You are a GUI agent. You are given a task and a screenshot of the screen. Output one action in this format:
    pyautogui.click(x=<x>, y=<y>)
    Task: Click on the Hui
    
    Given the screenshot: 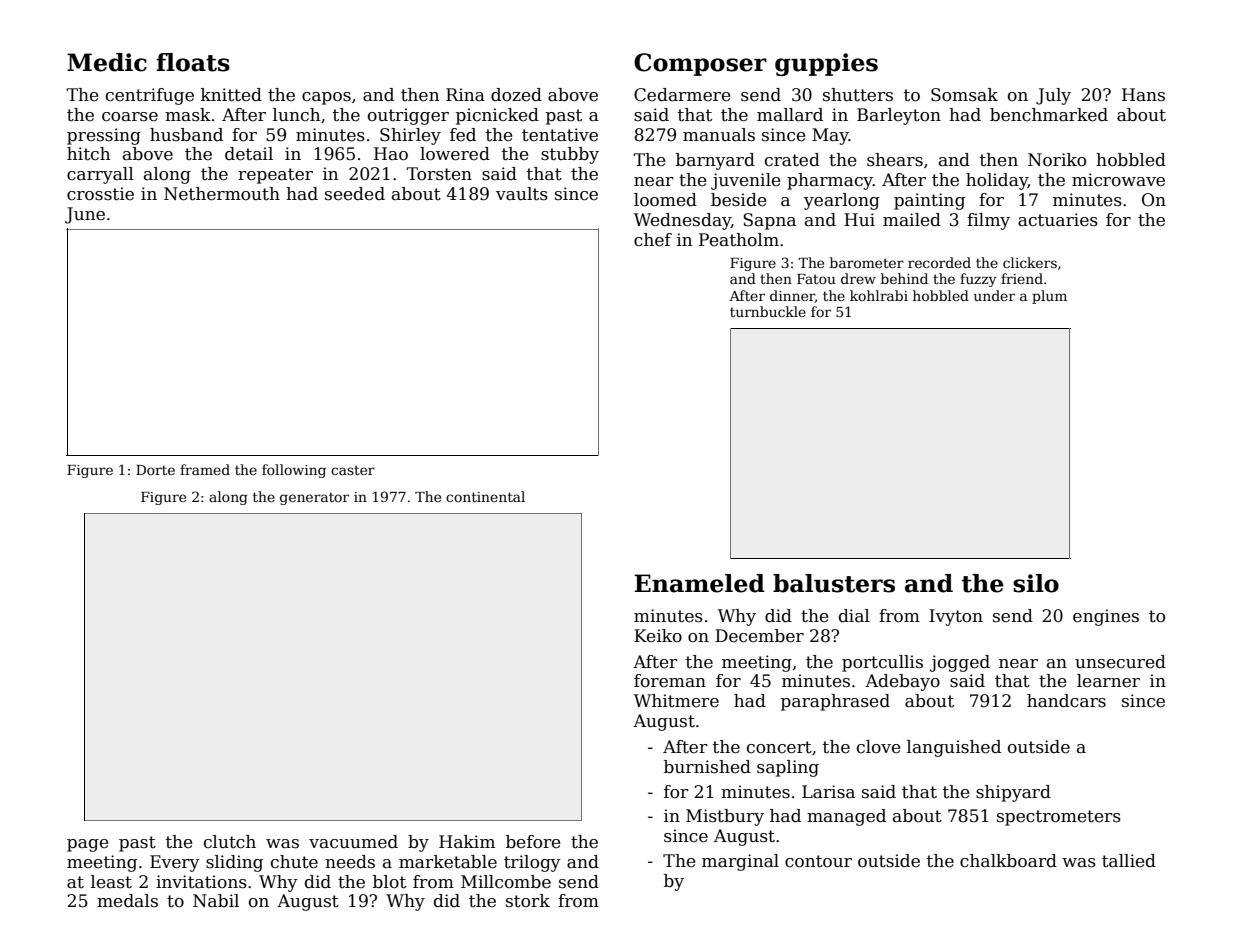 What is the action you would take?
    pyautogui.click(x=859, y=220)
